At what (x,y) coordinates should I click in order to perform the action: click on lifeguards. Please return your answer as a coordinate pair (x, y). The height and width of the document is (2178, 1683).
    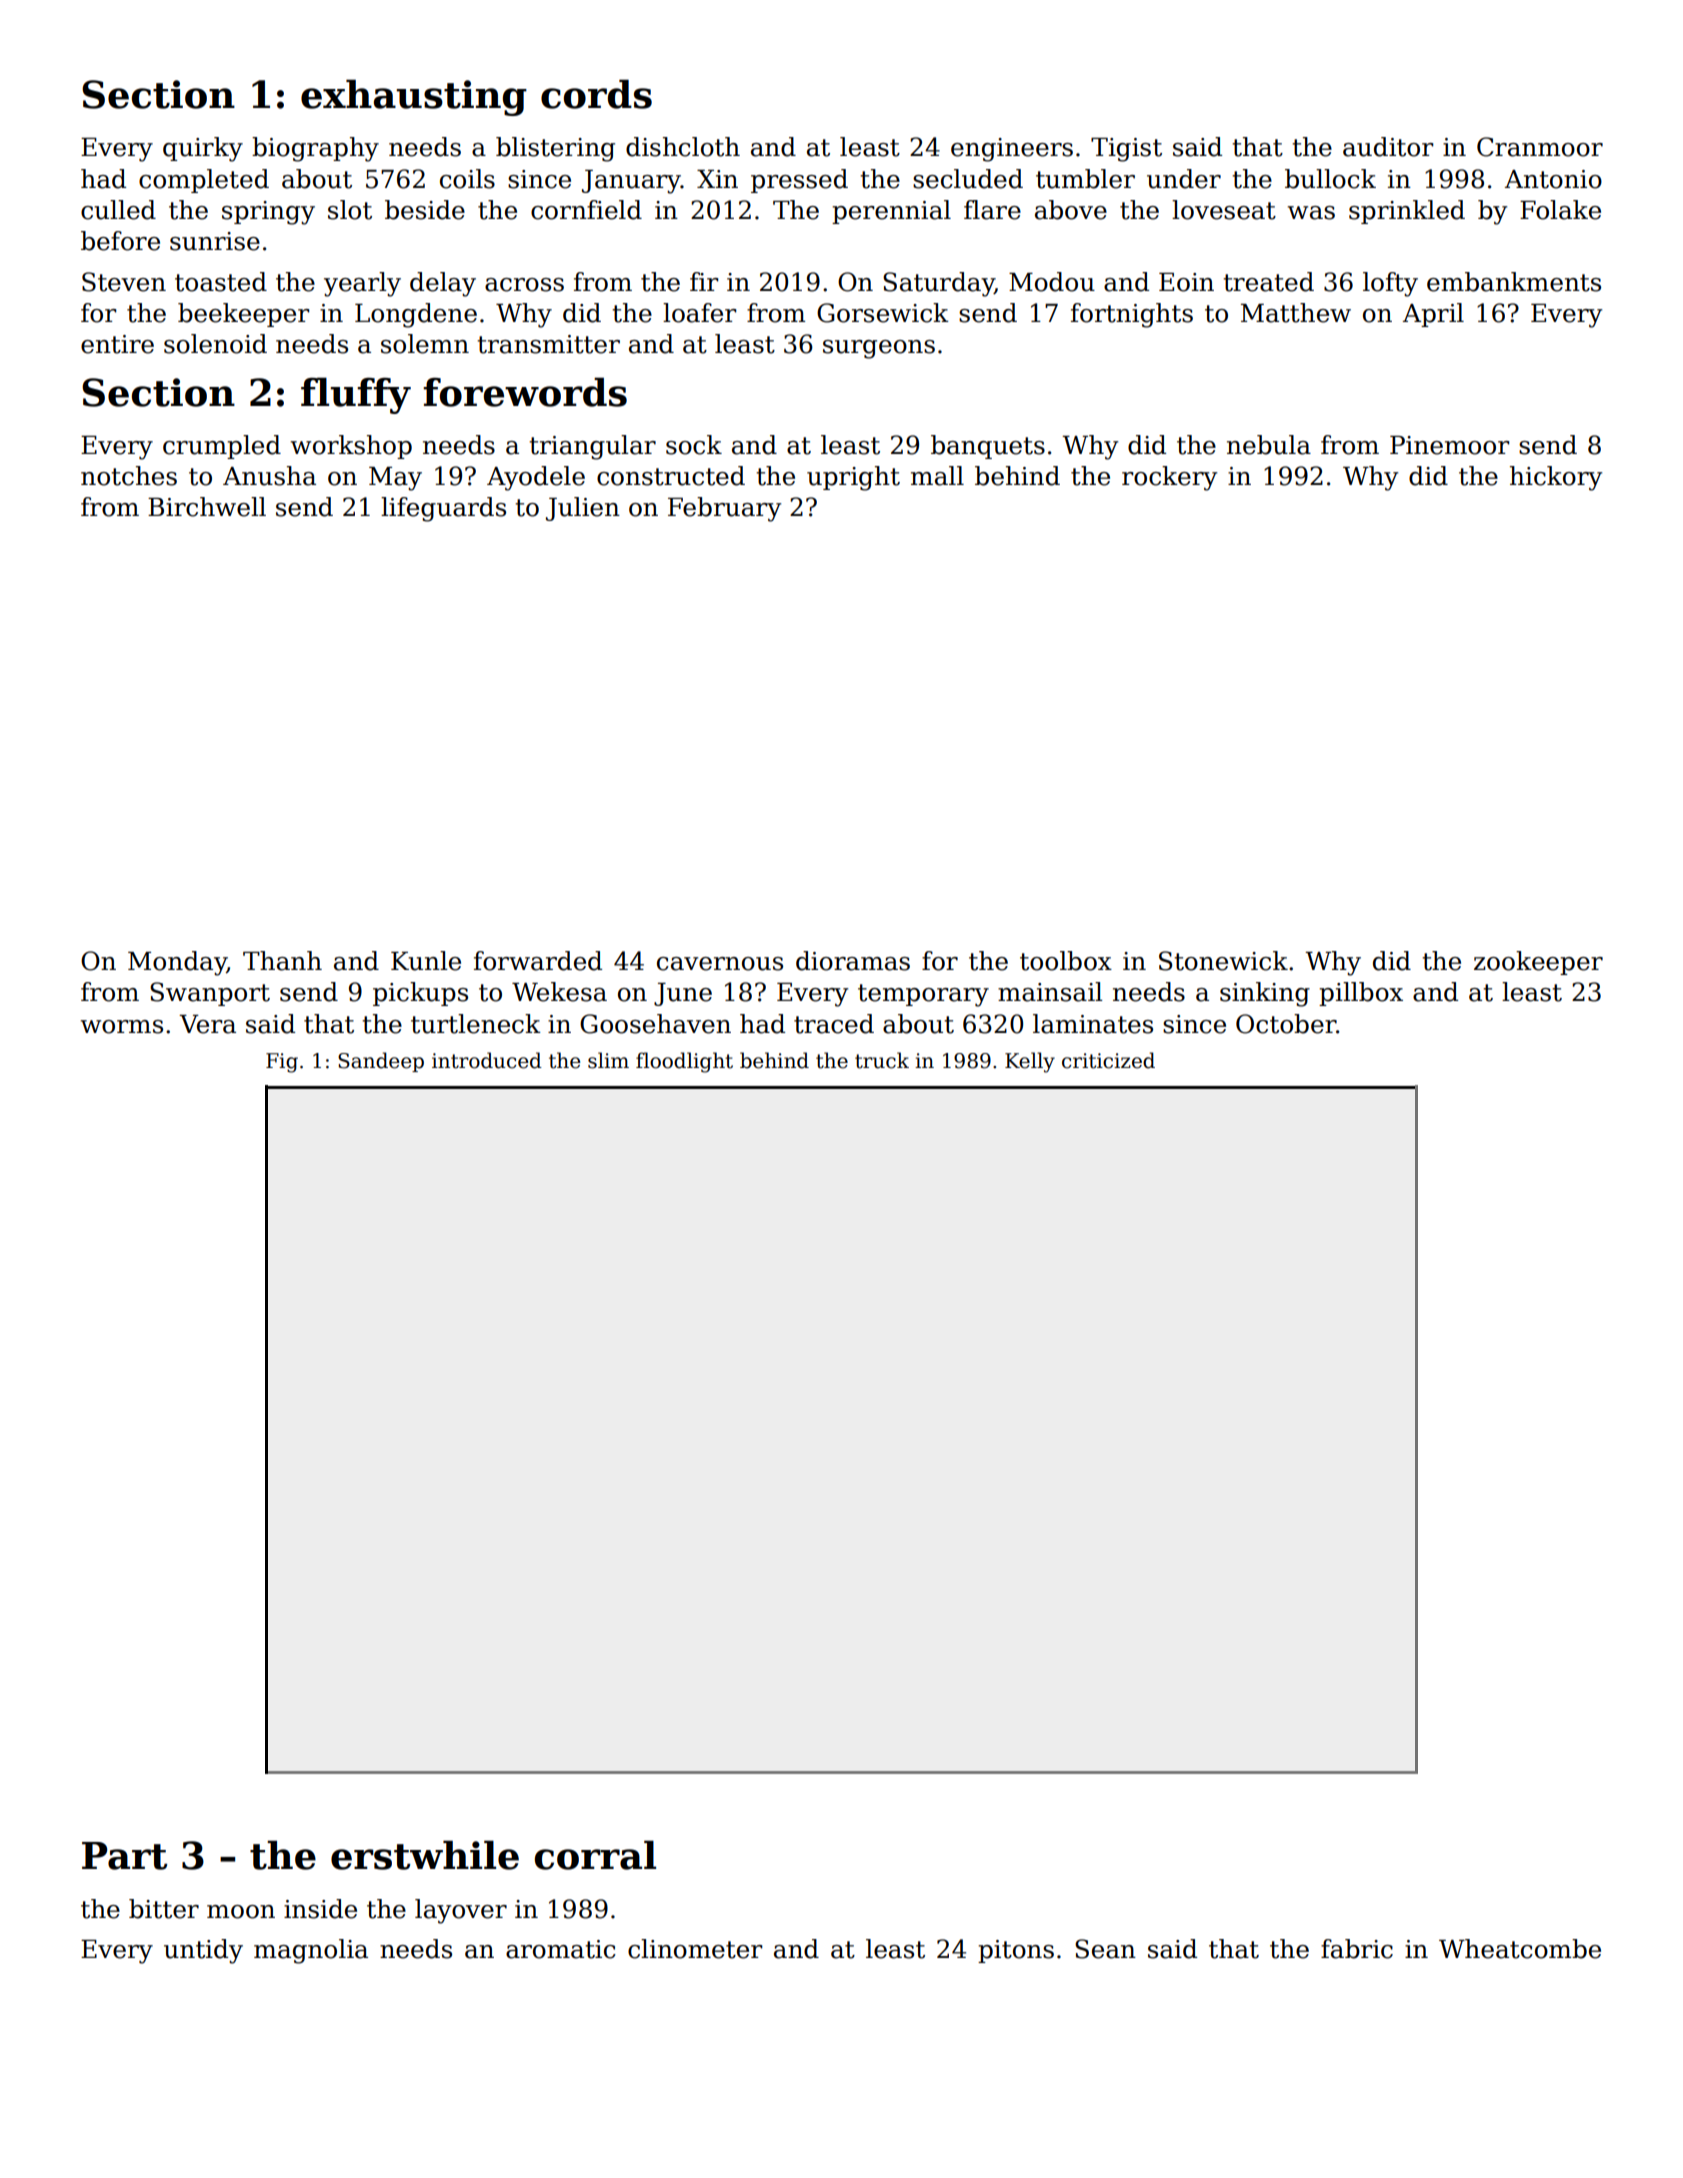
    Looking at the image, I should click on (443, 509).
